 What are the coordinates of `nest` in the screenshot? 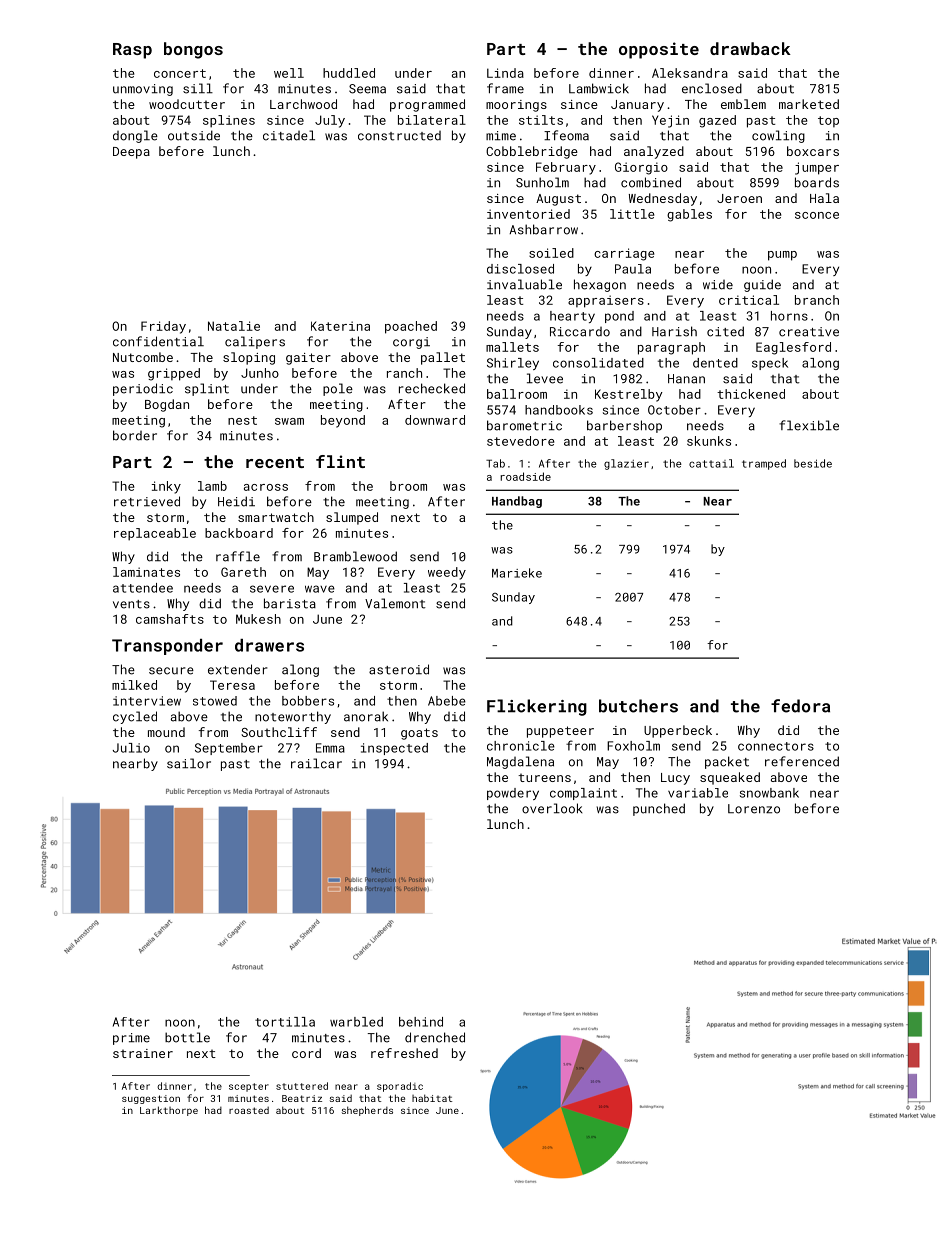 It's located at (242, 420).
